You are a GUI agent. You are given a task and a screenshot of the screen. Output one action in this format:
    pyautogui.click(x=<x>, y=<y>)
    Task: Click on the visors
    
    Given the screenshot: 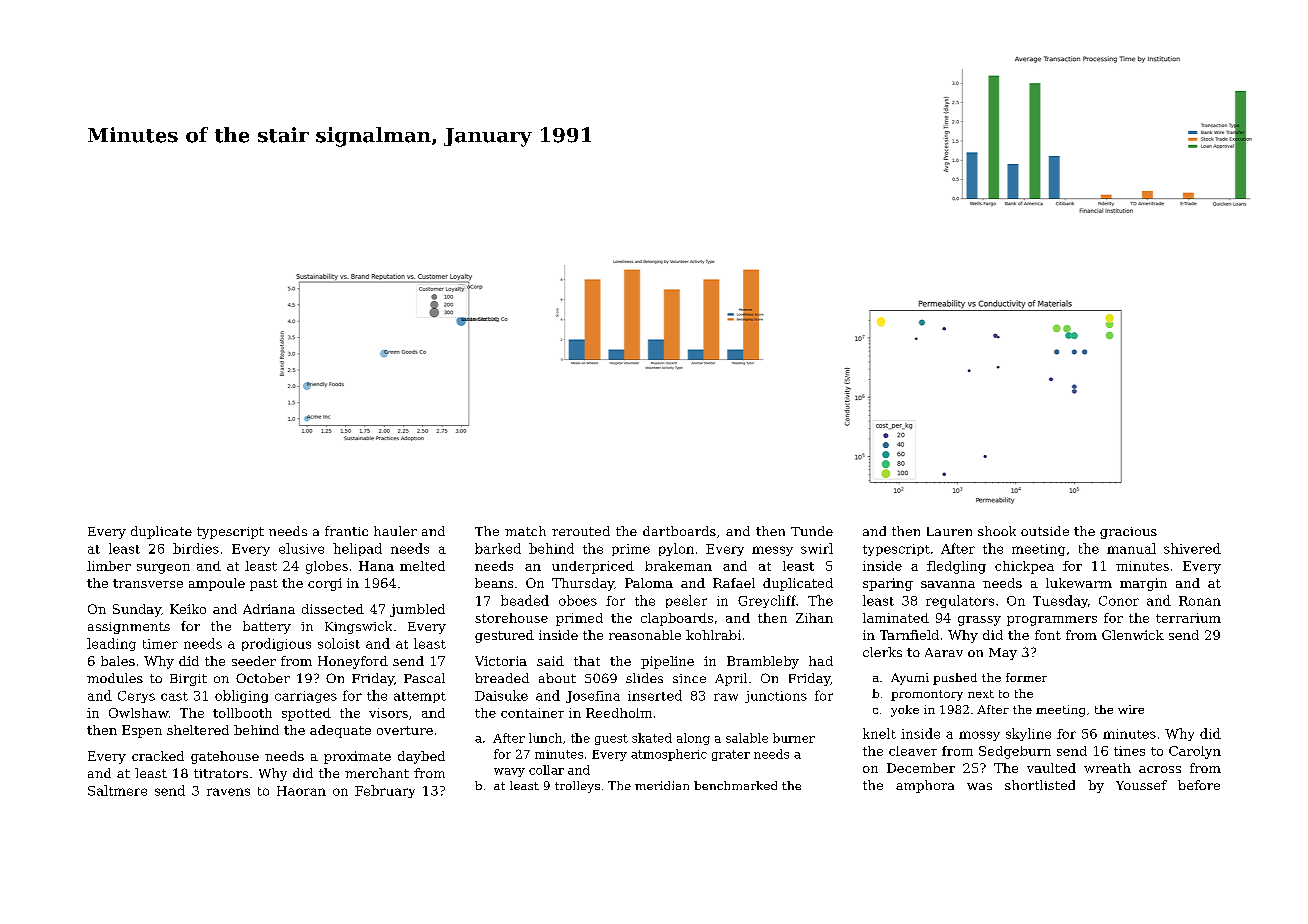 What is the action you would take?
    pyautogui.click(x=388, y=713)
